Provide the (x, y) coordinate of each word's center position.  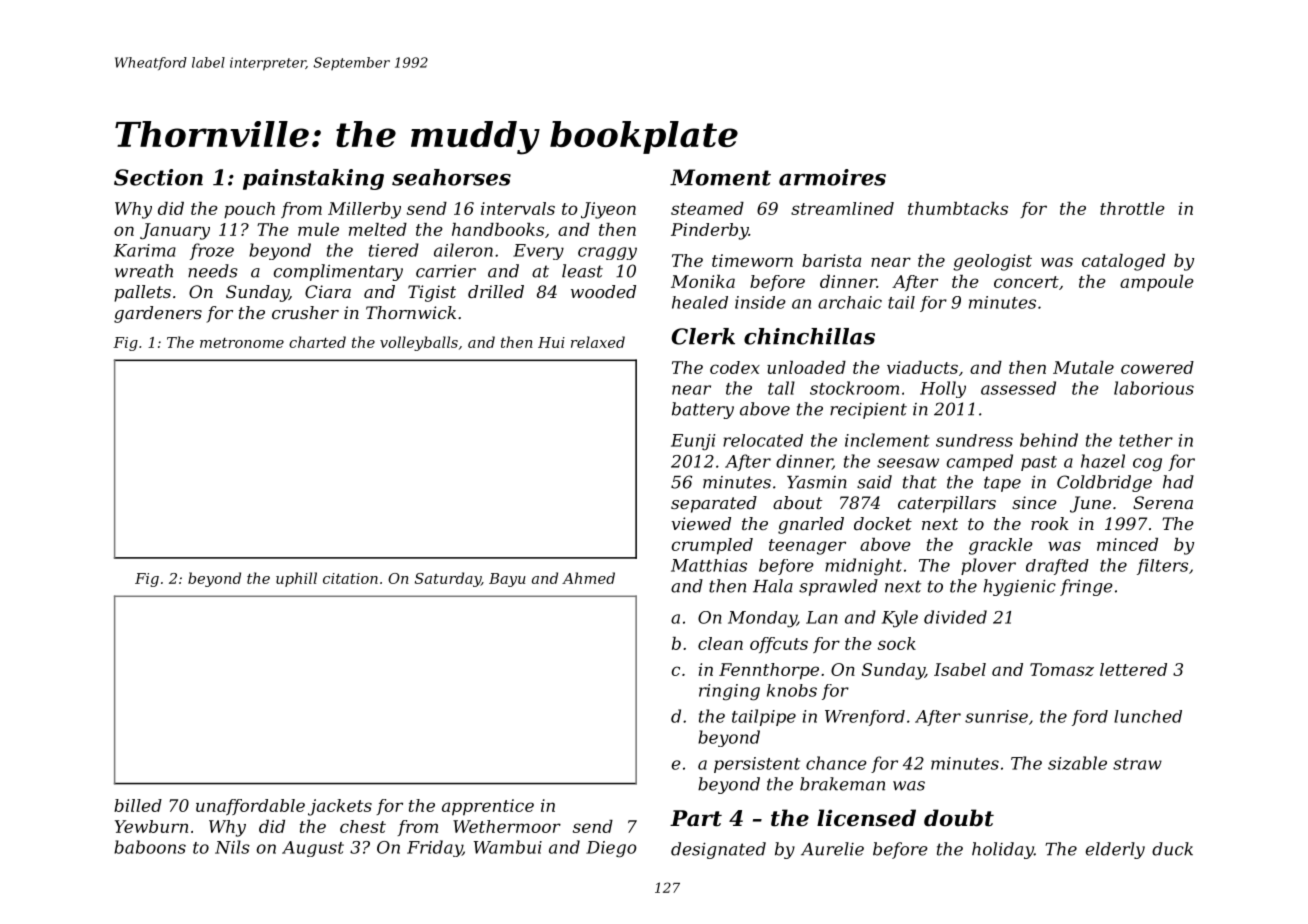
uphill (296, 579)
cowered (1157, 367)
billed (138, 805)
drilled (496, 291)
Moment (720, 177)
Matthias (709, 565)
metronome (242, 343)
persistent (757, 765)
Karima (145, 250)
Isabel (960, 669)
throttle (1132, 208)
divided (955, 617)
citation (350, 578)
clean (720, 643)
